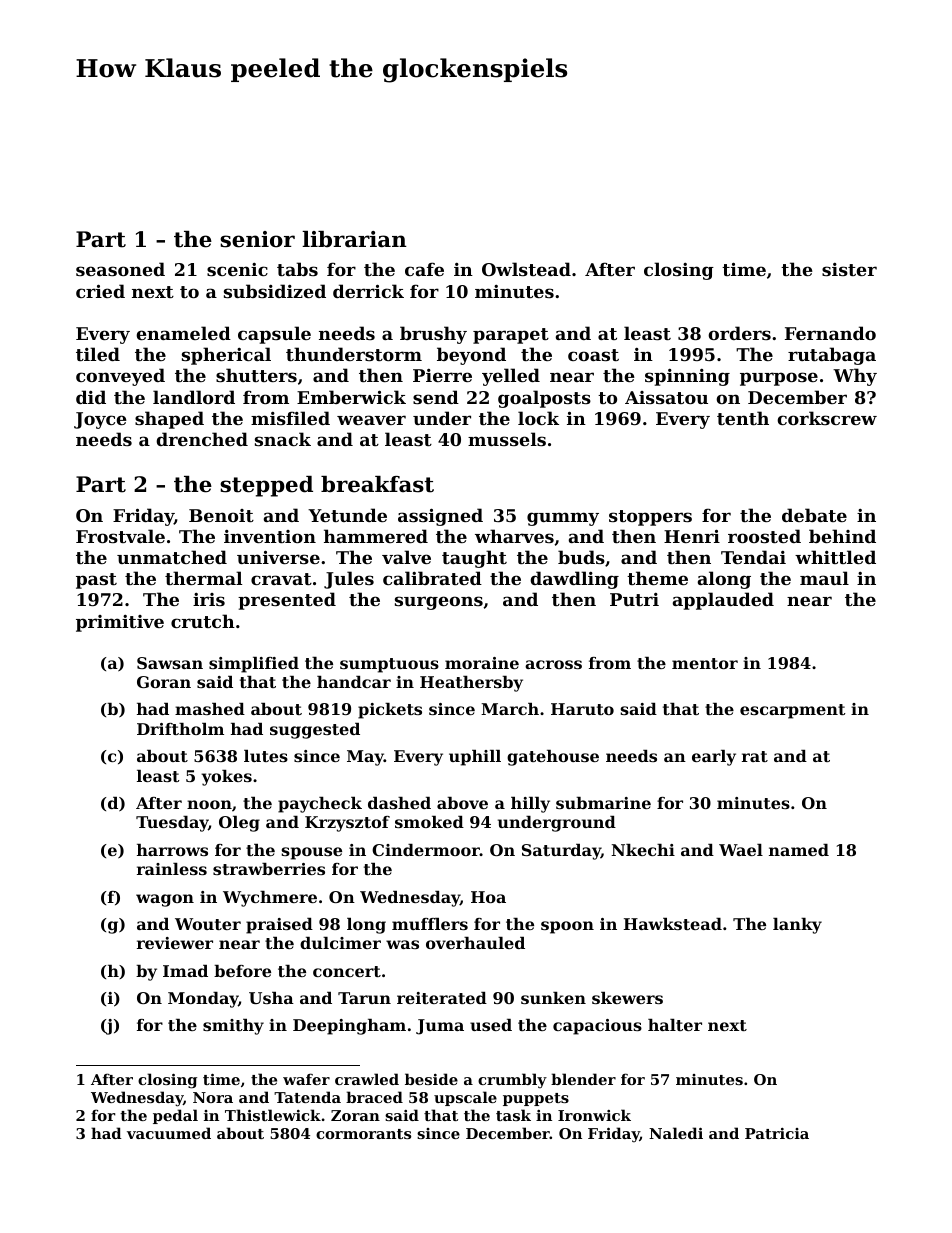 The width and height of the document is (952, 1233). Describe the element at coordinates (714, 758) in the document. I see `early` at that location.
